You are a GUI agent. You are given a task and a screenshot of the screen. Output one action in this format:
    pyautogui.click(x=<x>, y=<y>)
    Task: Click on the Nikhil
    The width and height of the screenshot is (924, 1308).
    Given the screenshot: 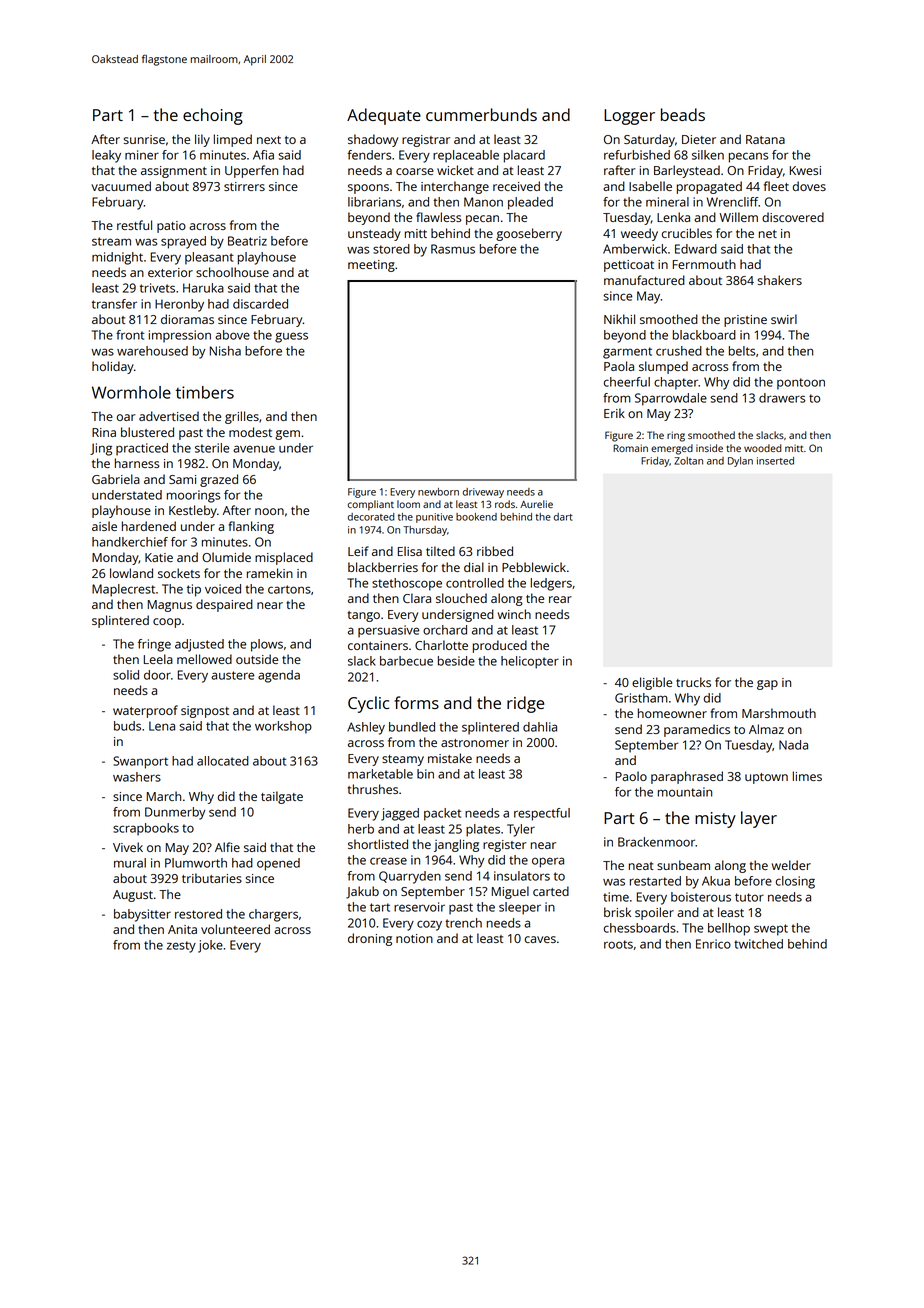 What is the action you would take?
    pyautogui.click(x=619, y=319)
